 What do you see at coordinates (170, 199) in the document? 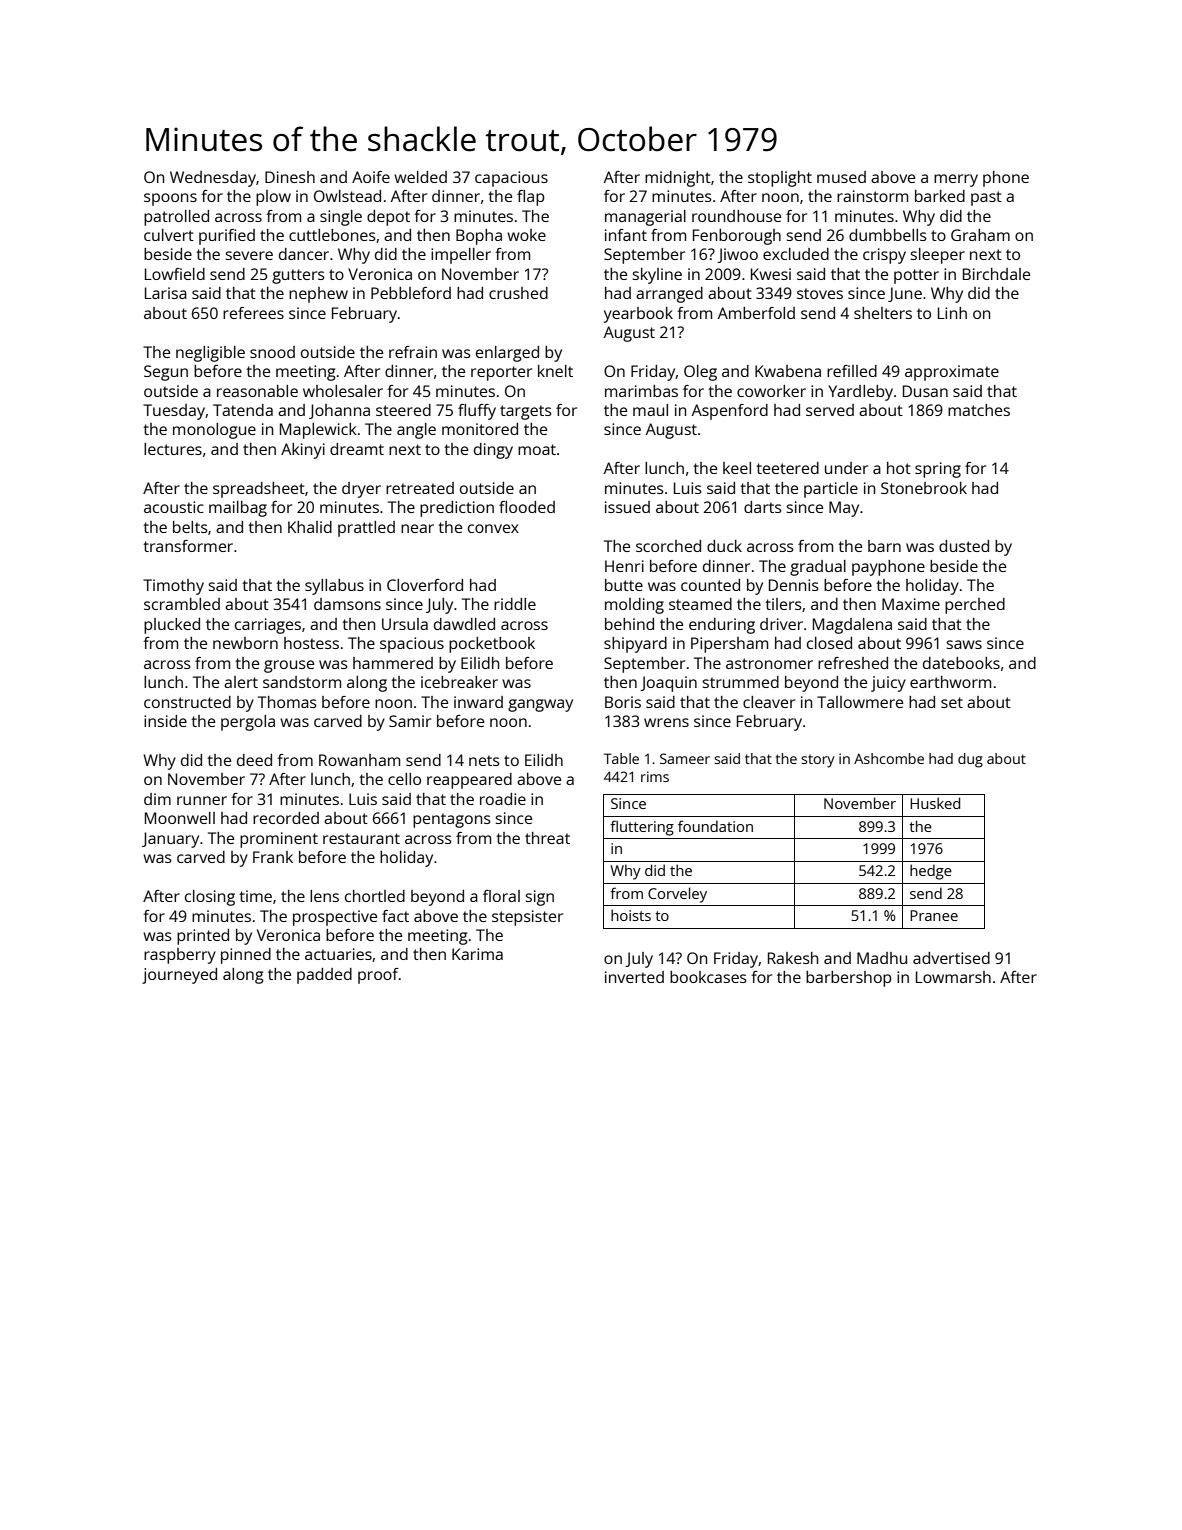
I see `spoons` at bounding box center [170, 199].
